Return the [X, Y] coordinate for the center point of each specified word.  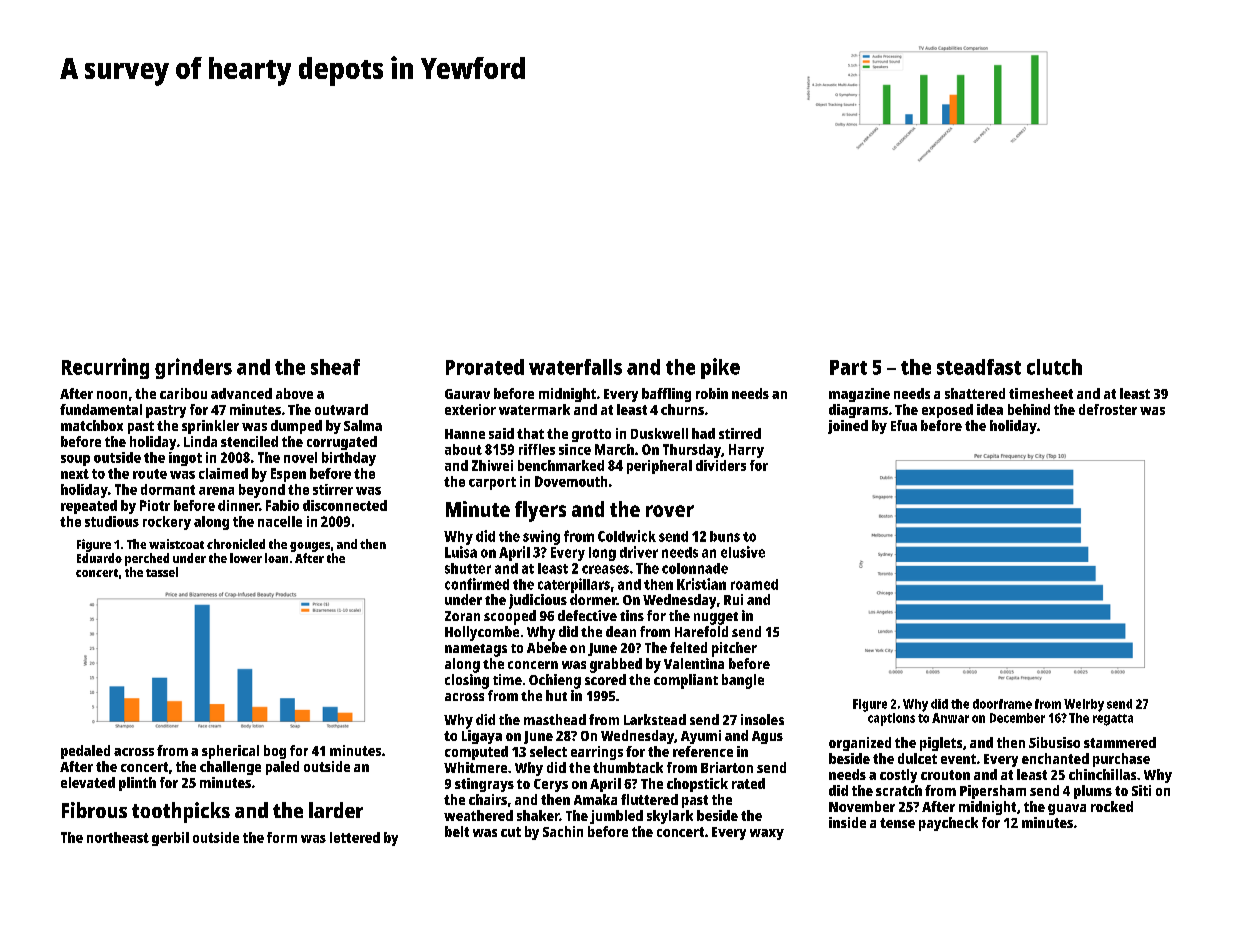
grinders [193, 368]
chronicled [236, 544]
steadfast [979, 367]
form [282, 837]
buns [725, 536]
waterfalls [575, 367]
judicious [538, 601]
